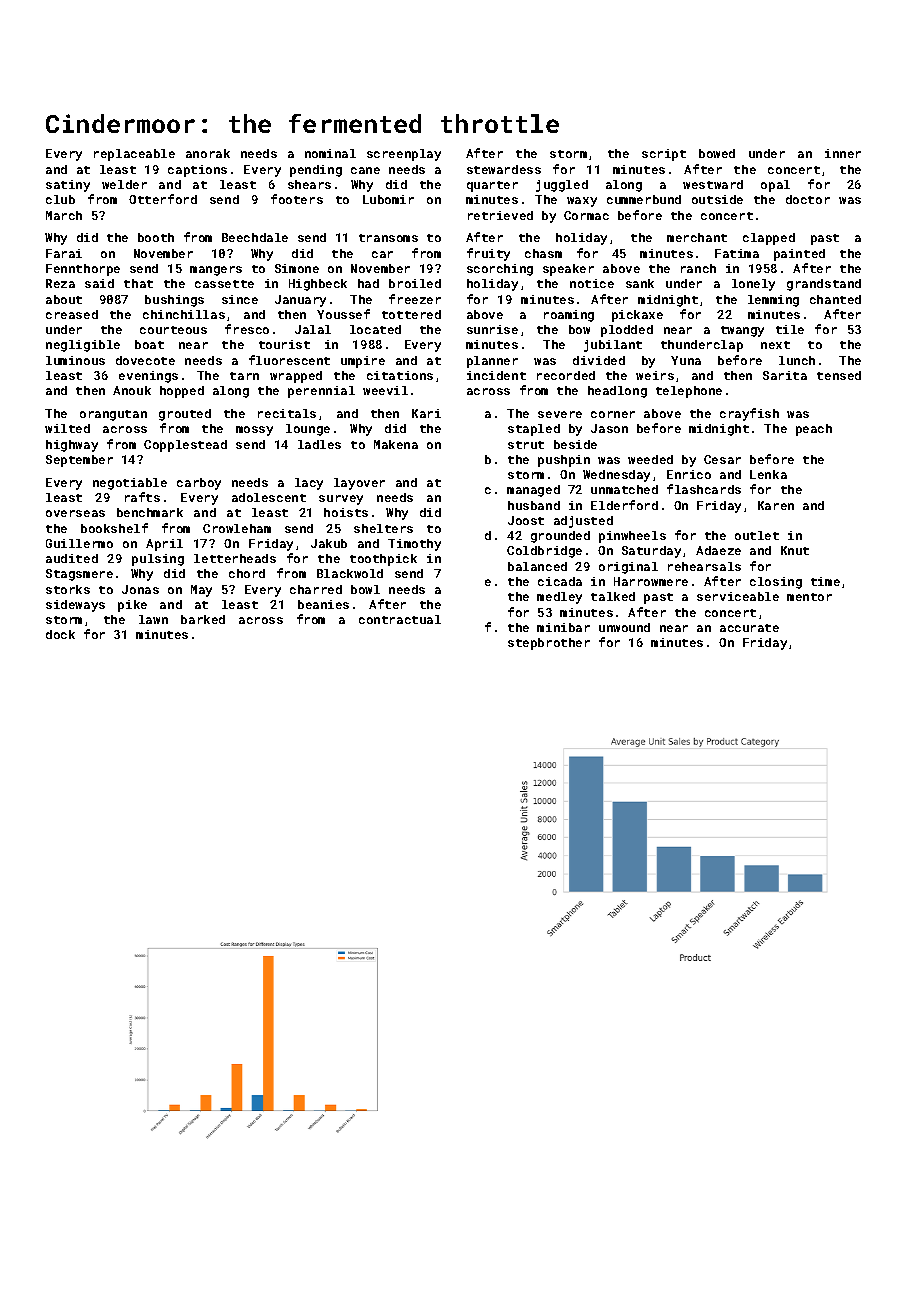 The width and height of the image is (908, 1316). What do you see at coordinates (132, 606) in the image?
I see `pike` at bounding box center [132, 606].
